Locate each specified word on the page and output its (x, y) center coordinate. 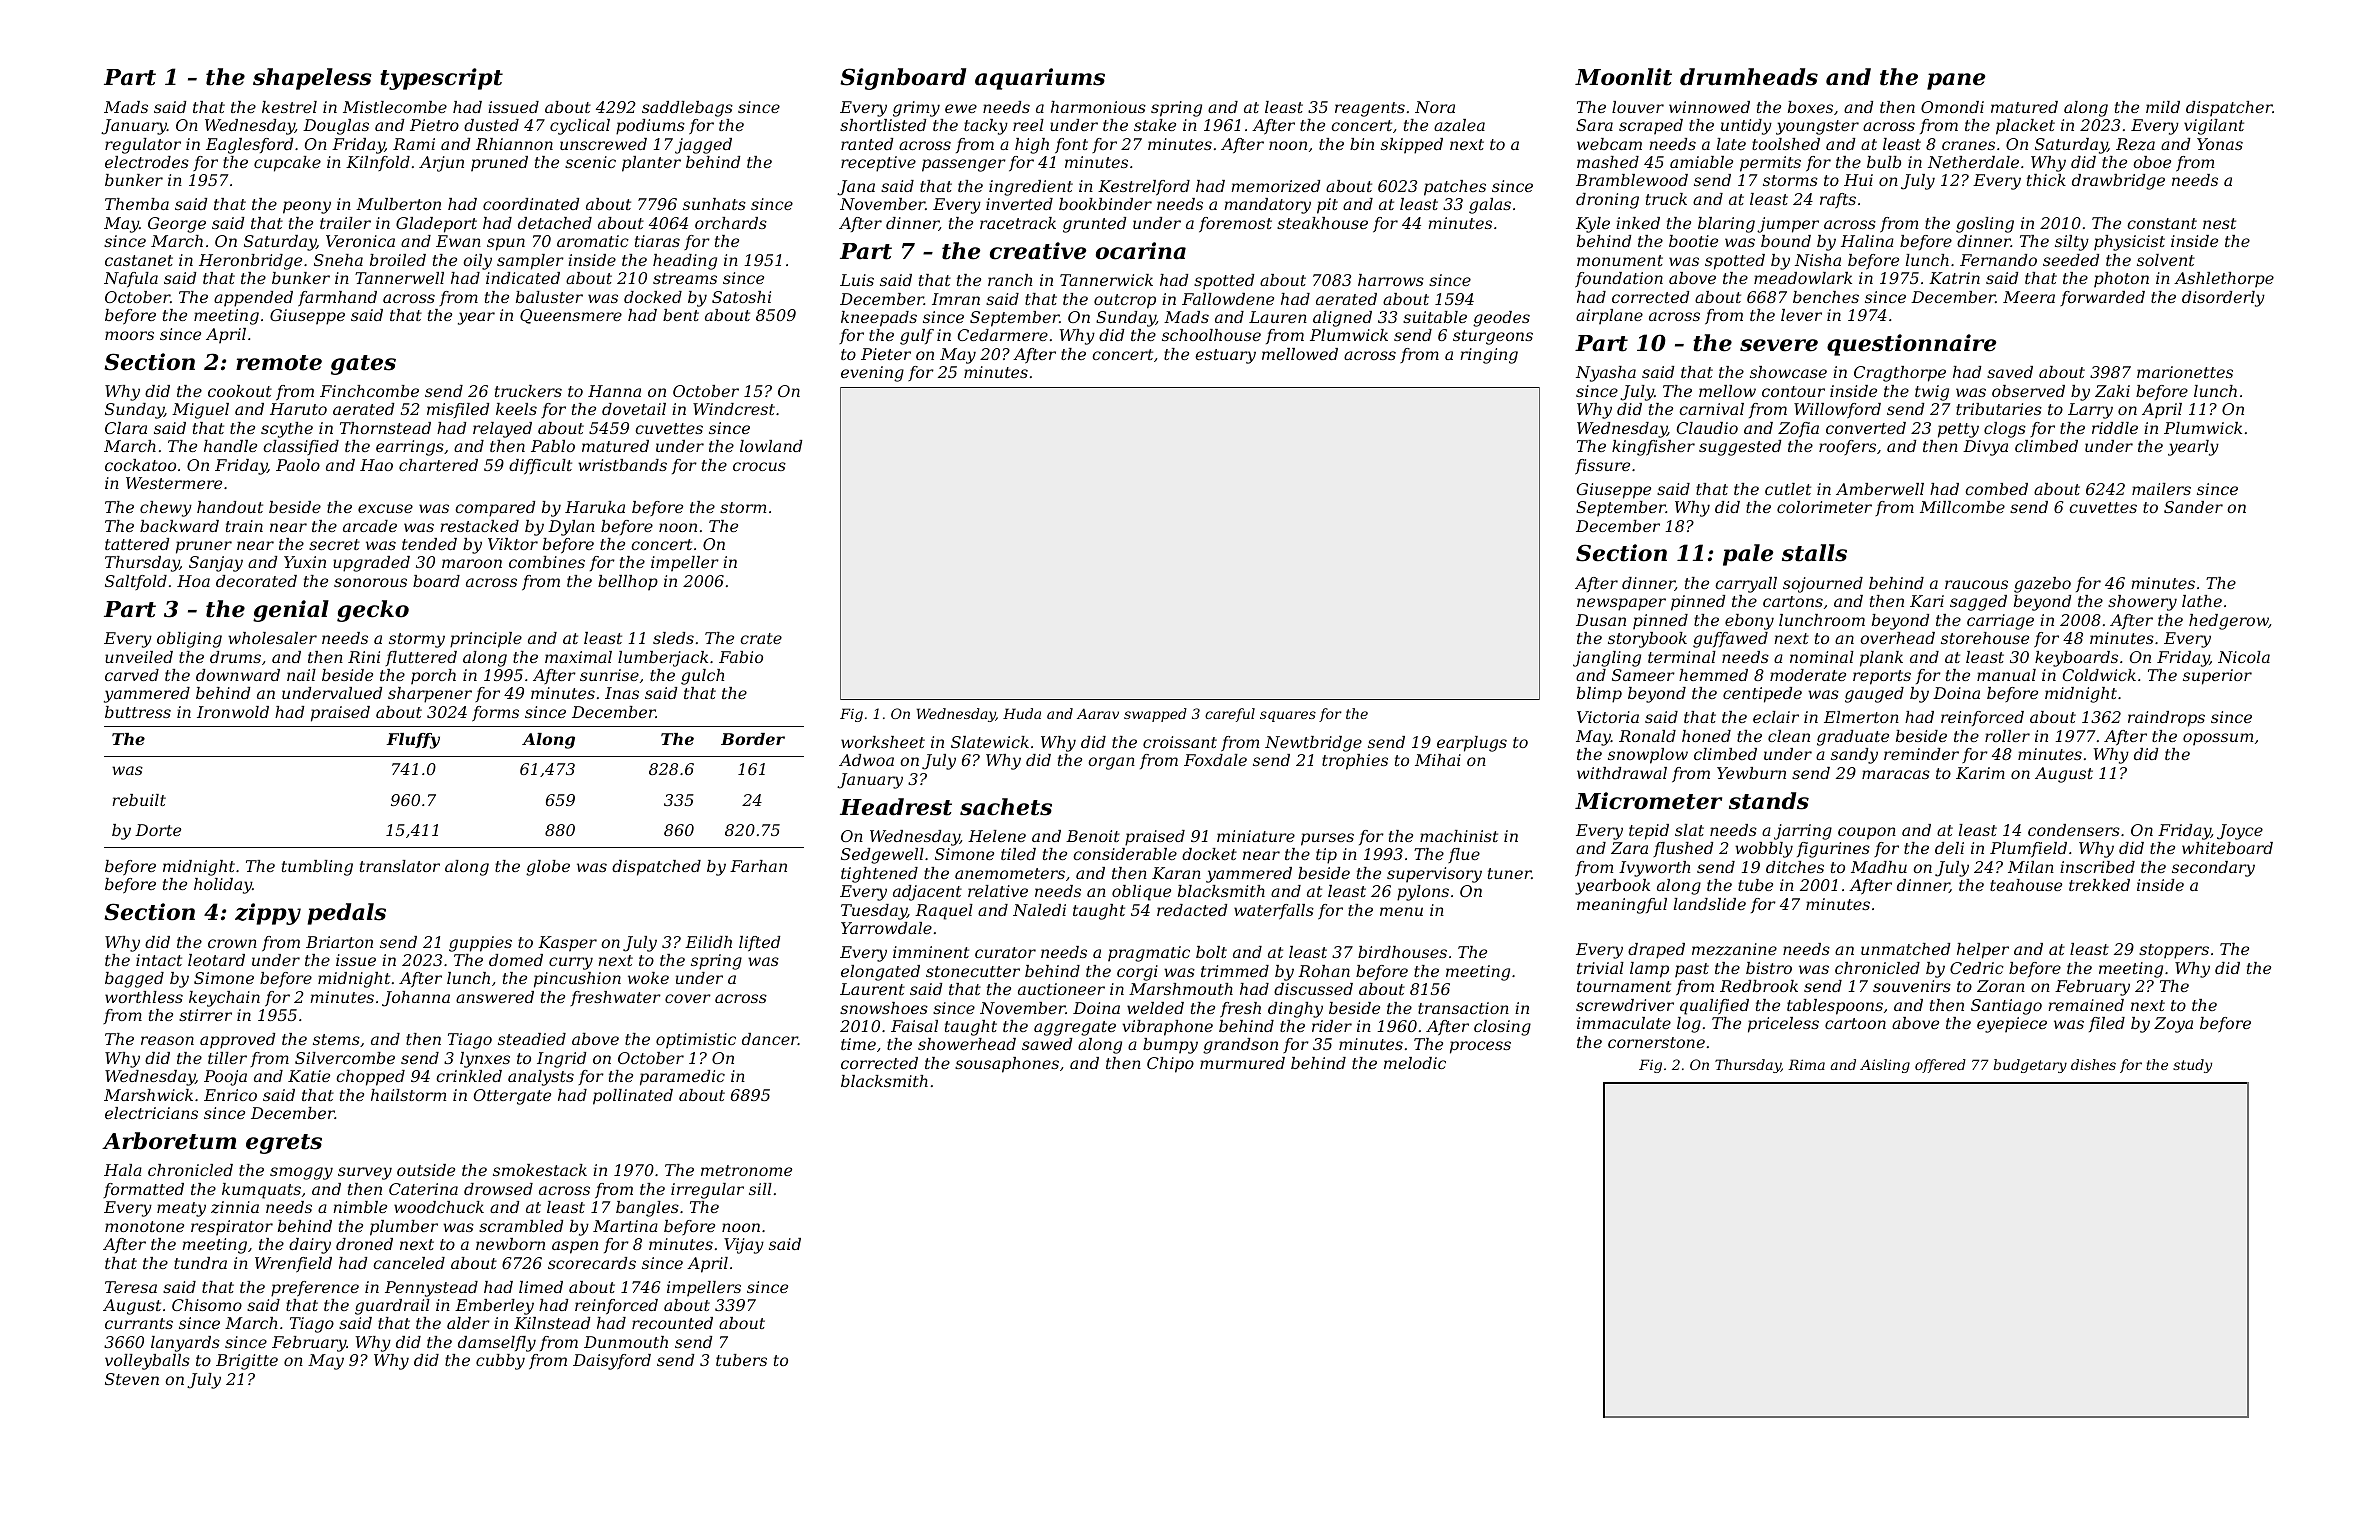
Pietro (434, 125)
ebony (1749, 622)
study (2192, 1066)
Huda (1022, 713)
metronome (746, 1170)
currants (139, 1323)
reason (167, 1040)
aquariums (1040, 79)
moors (129, 335)
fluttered (421, 658)
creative (1038, 251)
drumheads (1749, 77)
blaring (1726, 225)
